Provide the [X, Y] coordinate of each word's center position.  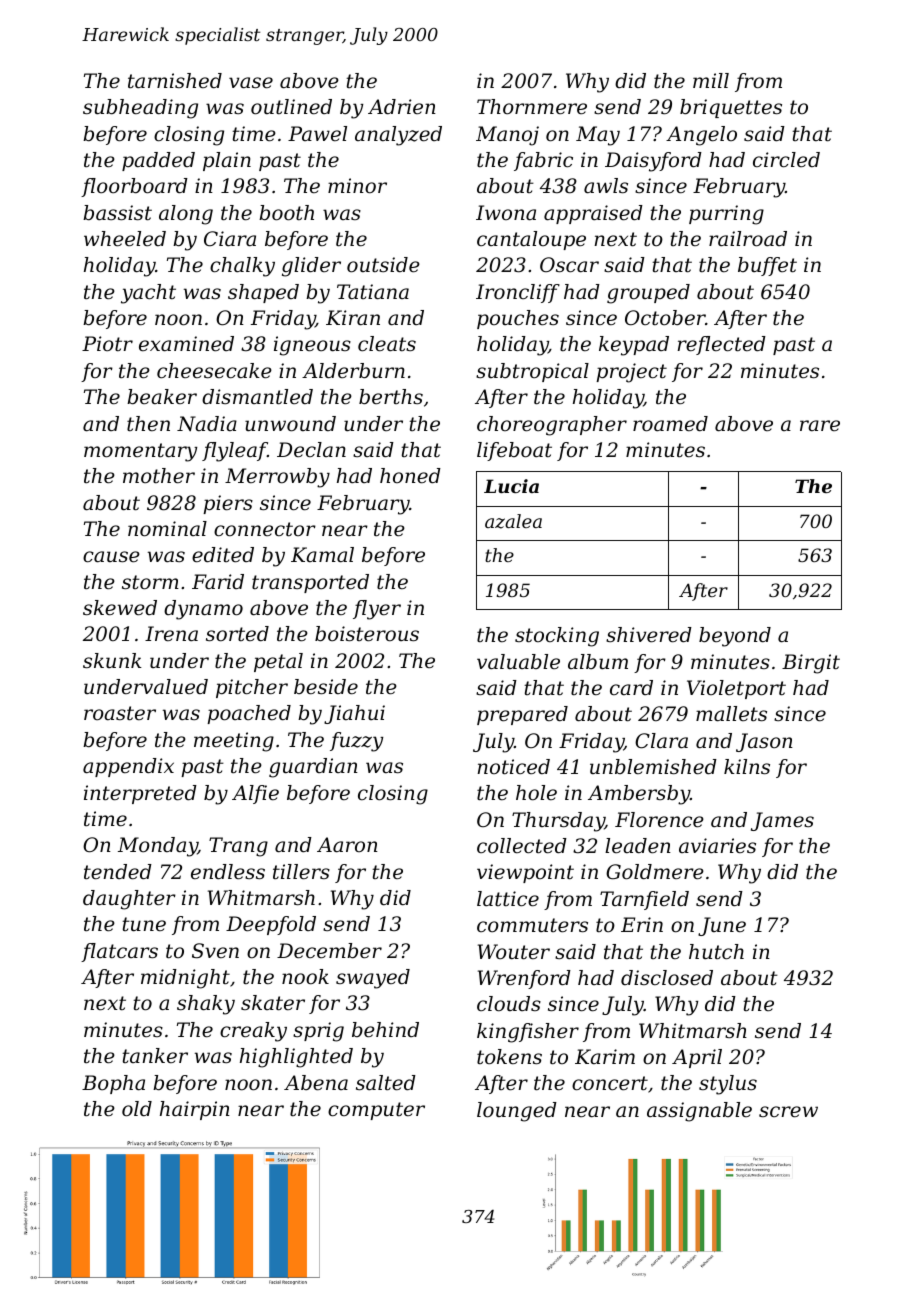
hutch [716, 952]
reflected [721, 345]
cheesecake [214, 371]
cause [111, 557]
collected [522, 846]
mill [711, 80]
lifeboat [514, 451]
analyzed [398, 136]
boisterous [367, 634]
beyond [735, 637]
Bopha [113, 1084]
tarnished [175, 81]
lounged [517, 1112]
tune [144, 924]
